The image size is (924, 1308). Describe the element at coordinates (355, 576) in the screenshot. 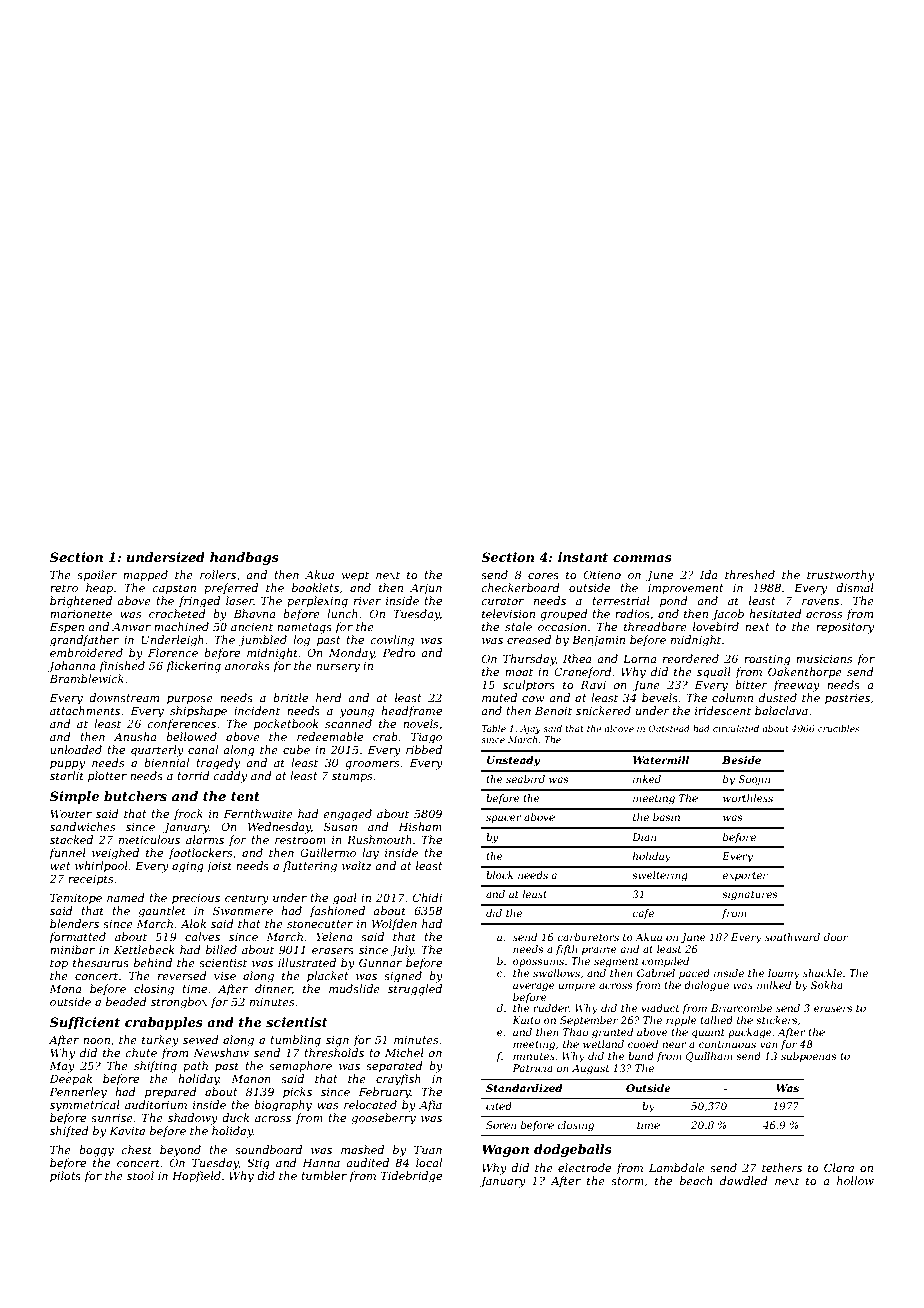

I see `wept` at that location.
